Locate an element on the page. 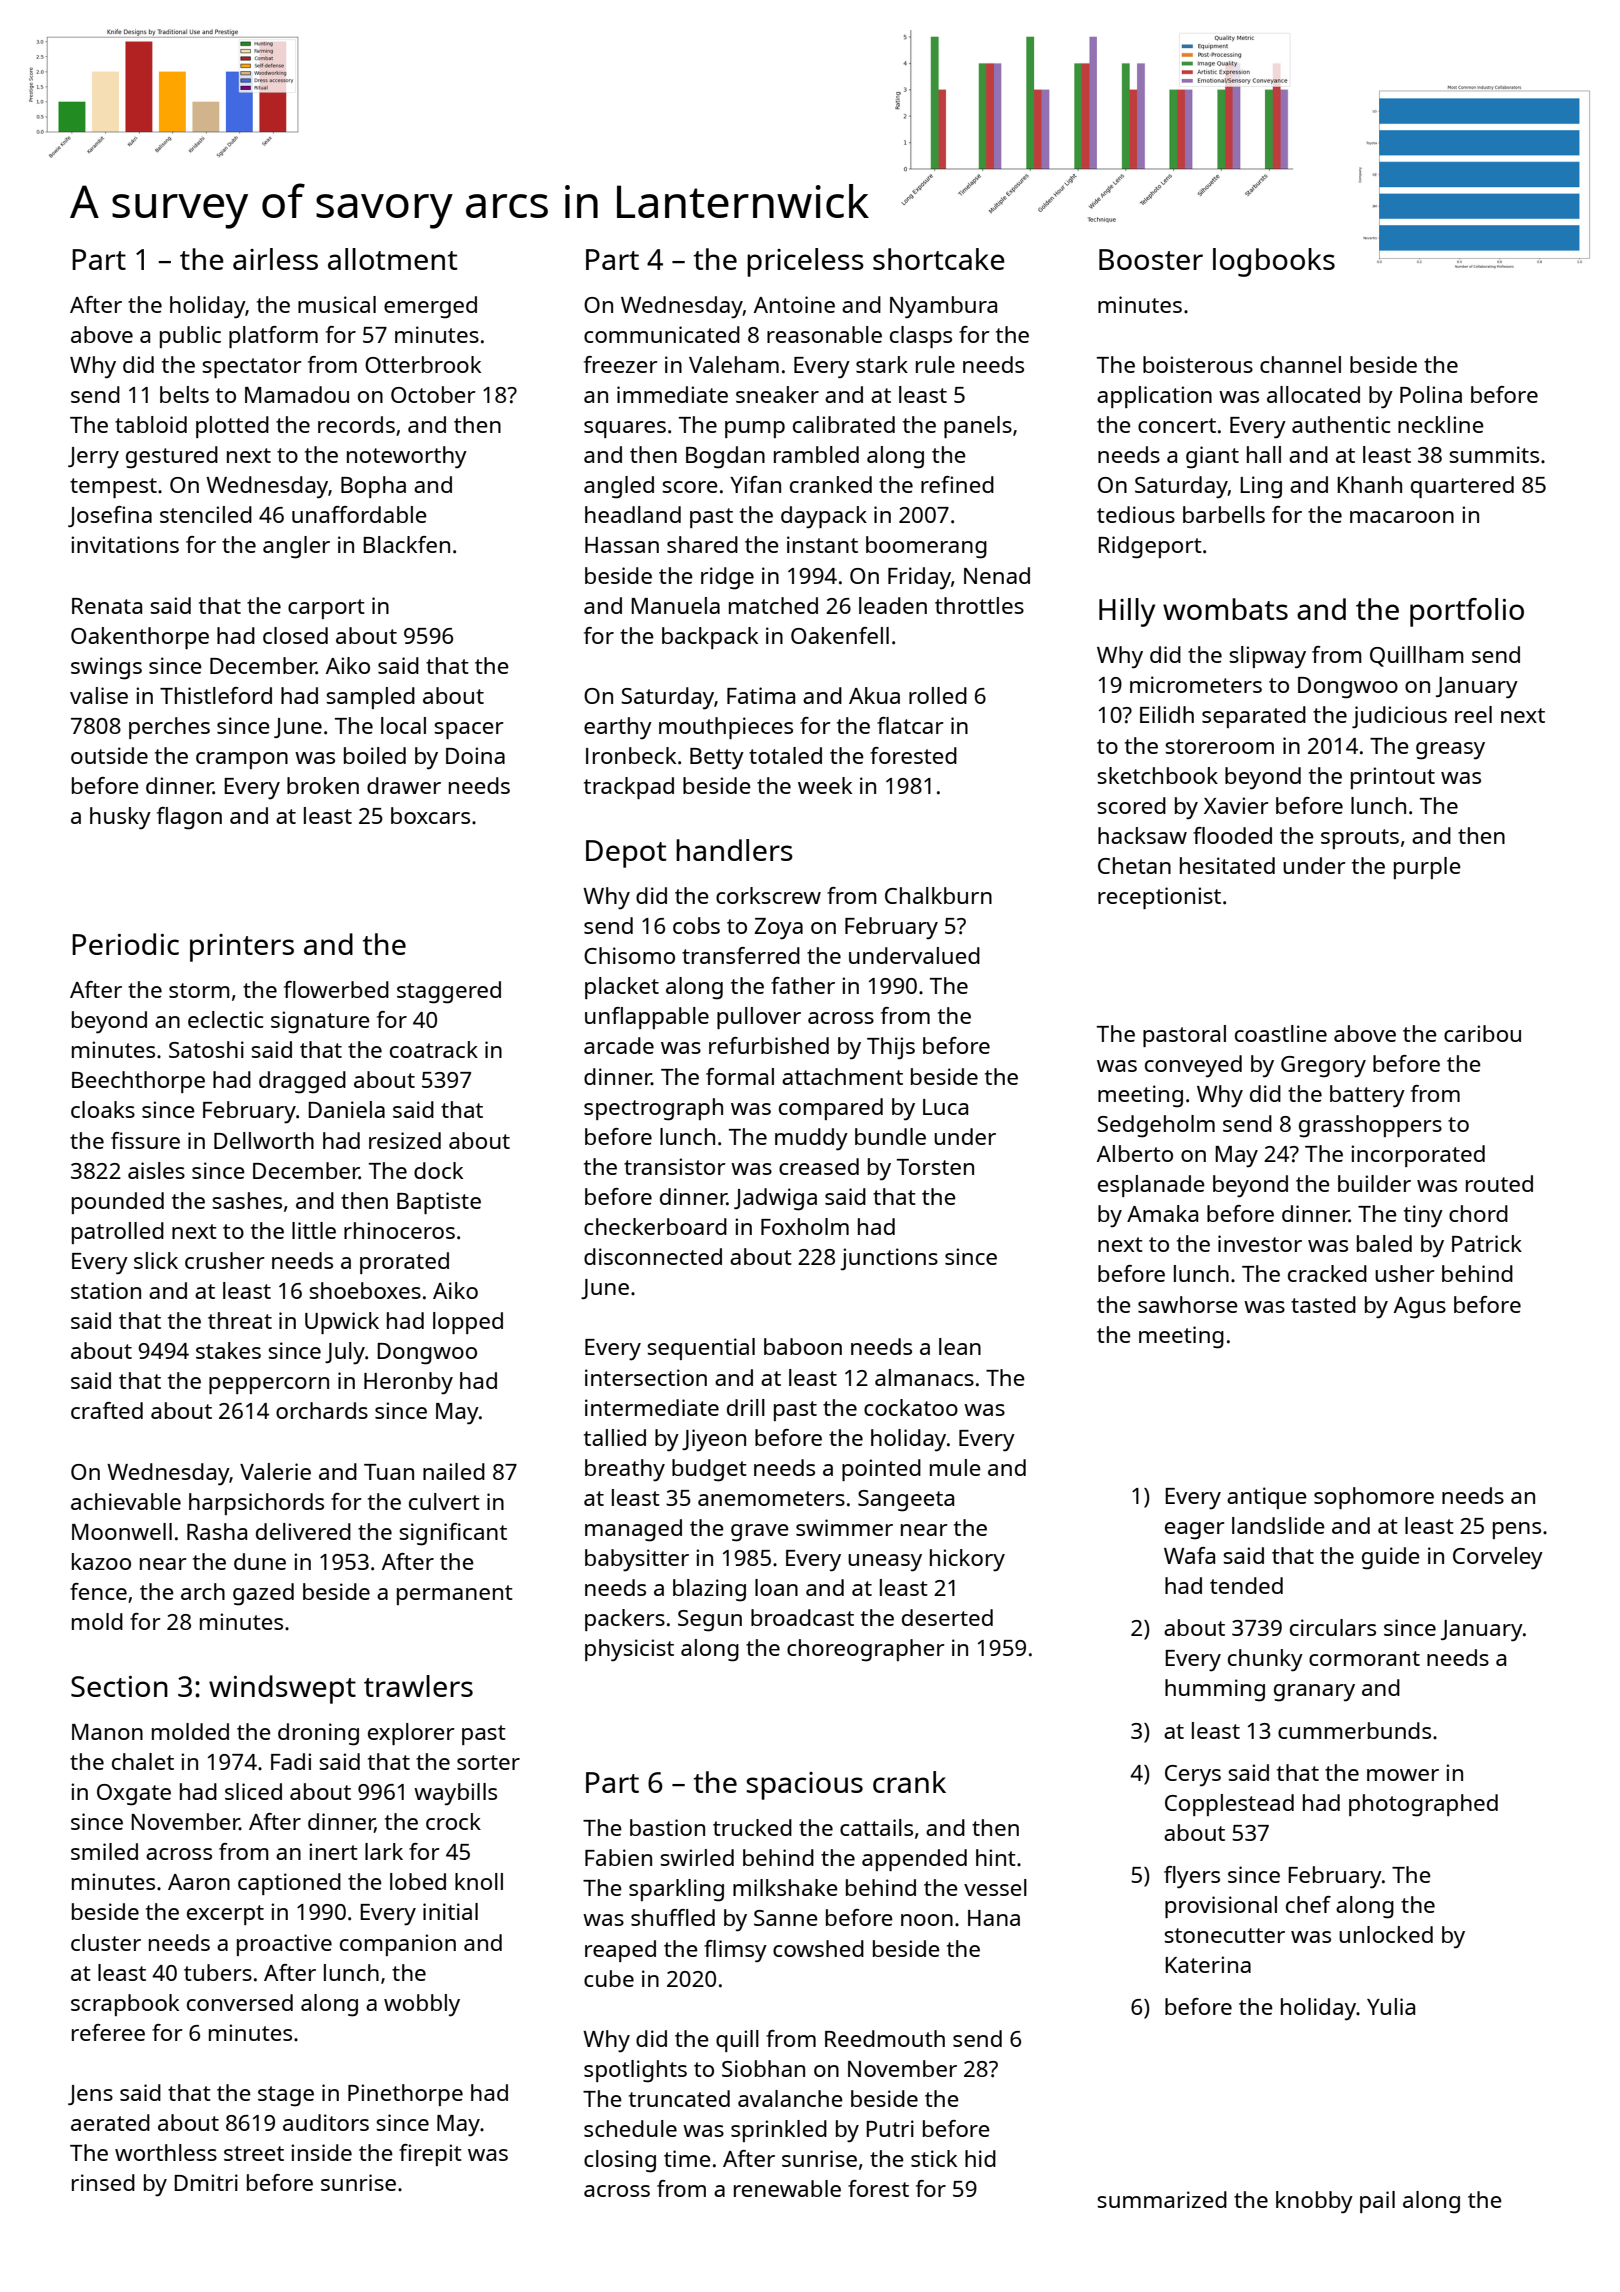 The width and height of the page is (1620, 2292). esplanade is located at coordinates (1151, 1186).
